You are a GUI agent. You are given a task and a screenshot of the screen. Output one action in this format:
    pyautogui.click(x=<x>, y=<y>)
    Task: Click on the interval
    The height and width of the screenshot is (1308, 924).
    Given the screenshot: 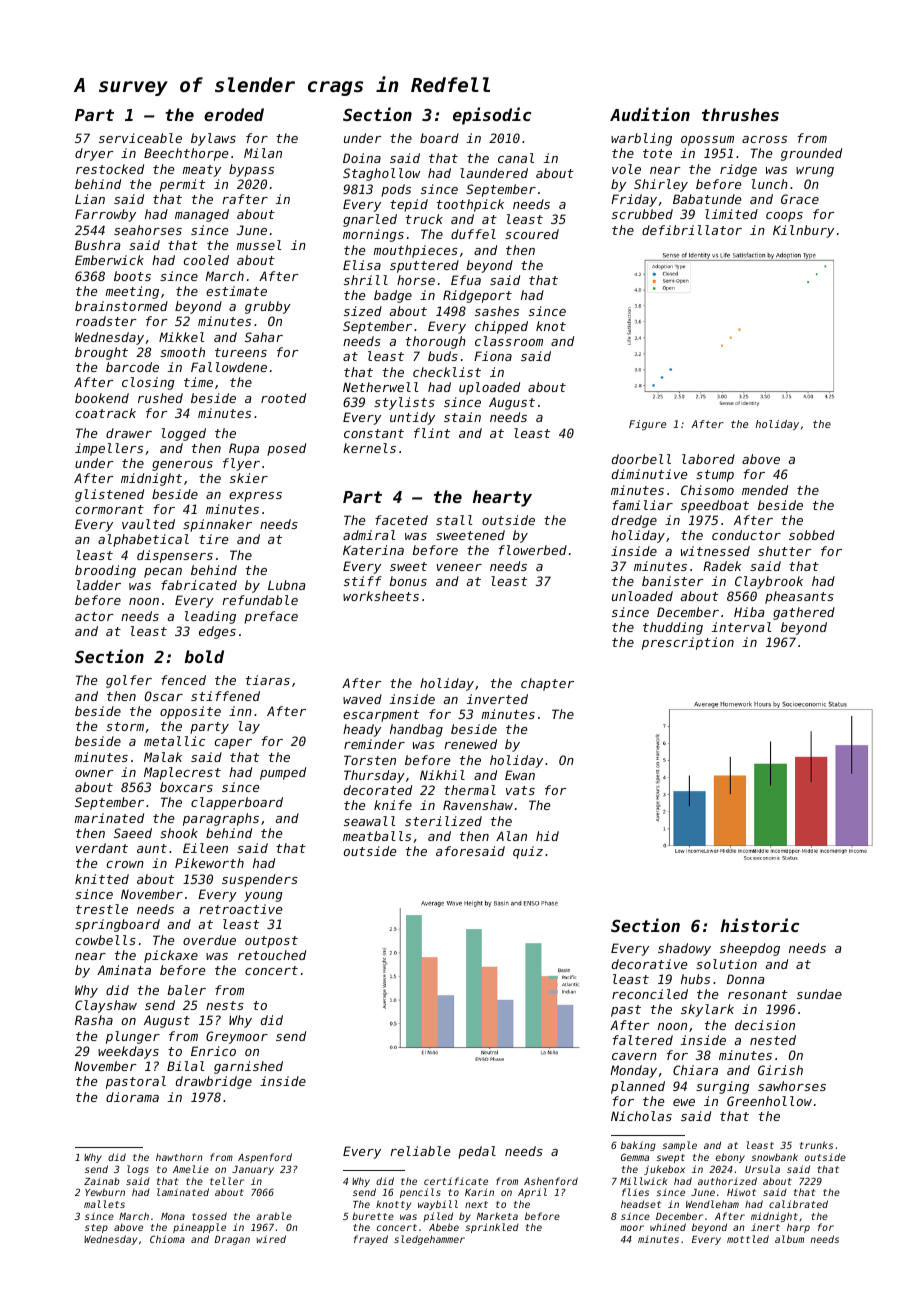 What is the action you would take?
    pyautogui.click(x=741, y=627)
